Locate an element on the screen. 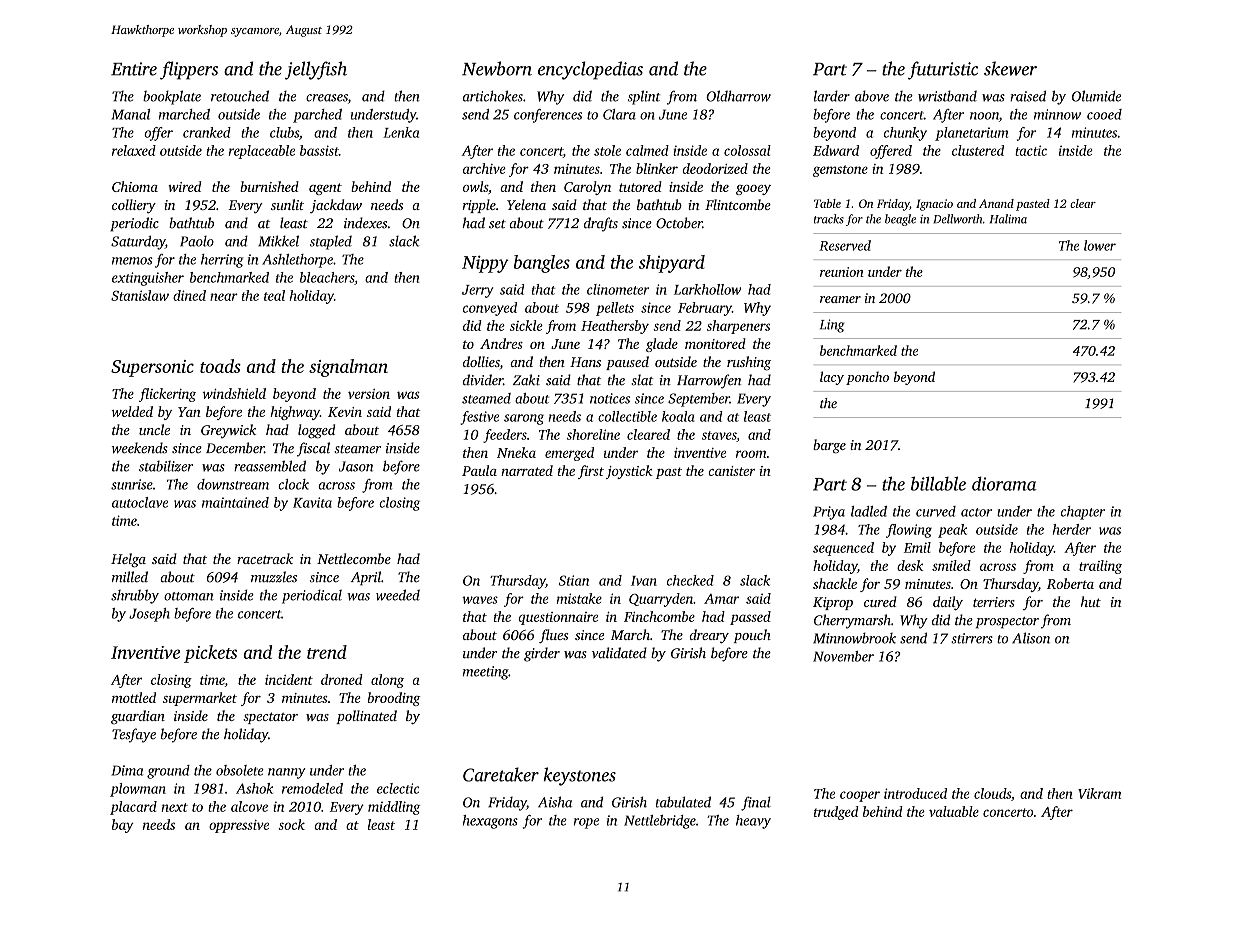 The width and height of the screenshot is (1233, 952). trudged is located at coordinates (836, 813).
